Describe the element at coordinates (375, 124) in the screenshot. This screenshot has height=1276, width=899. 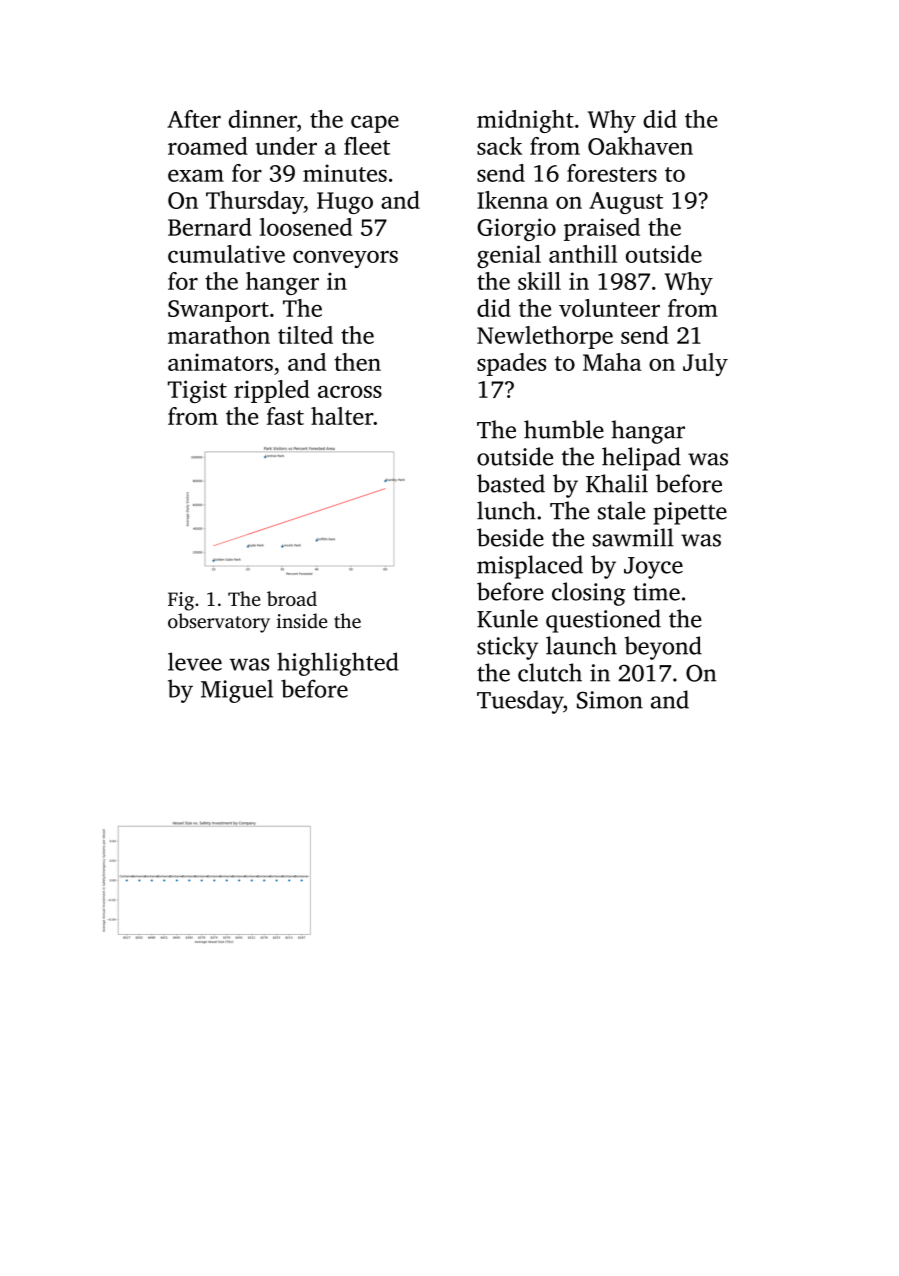
I see `cape` at that location.
